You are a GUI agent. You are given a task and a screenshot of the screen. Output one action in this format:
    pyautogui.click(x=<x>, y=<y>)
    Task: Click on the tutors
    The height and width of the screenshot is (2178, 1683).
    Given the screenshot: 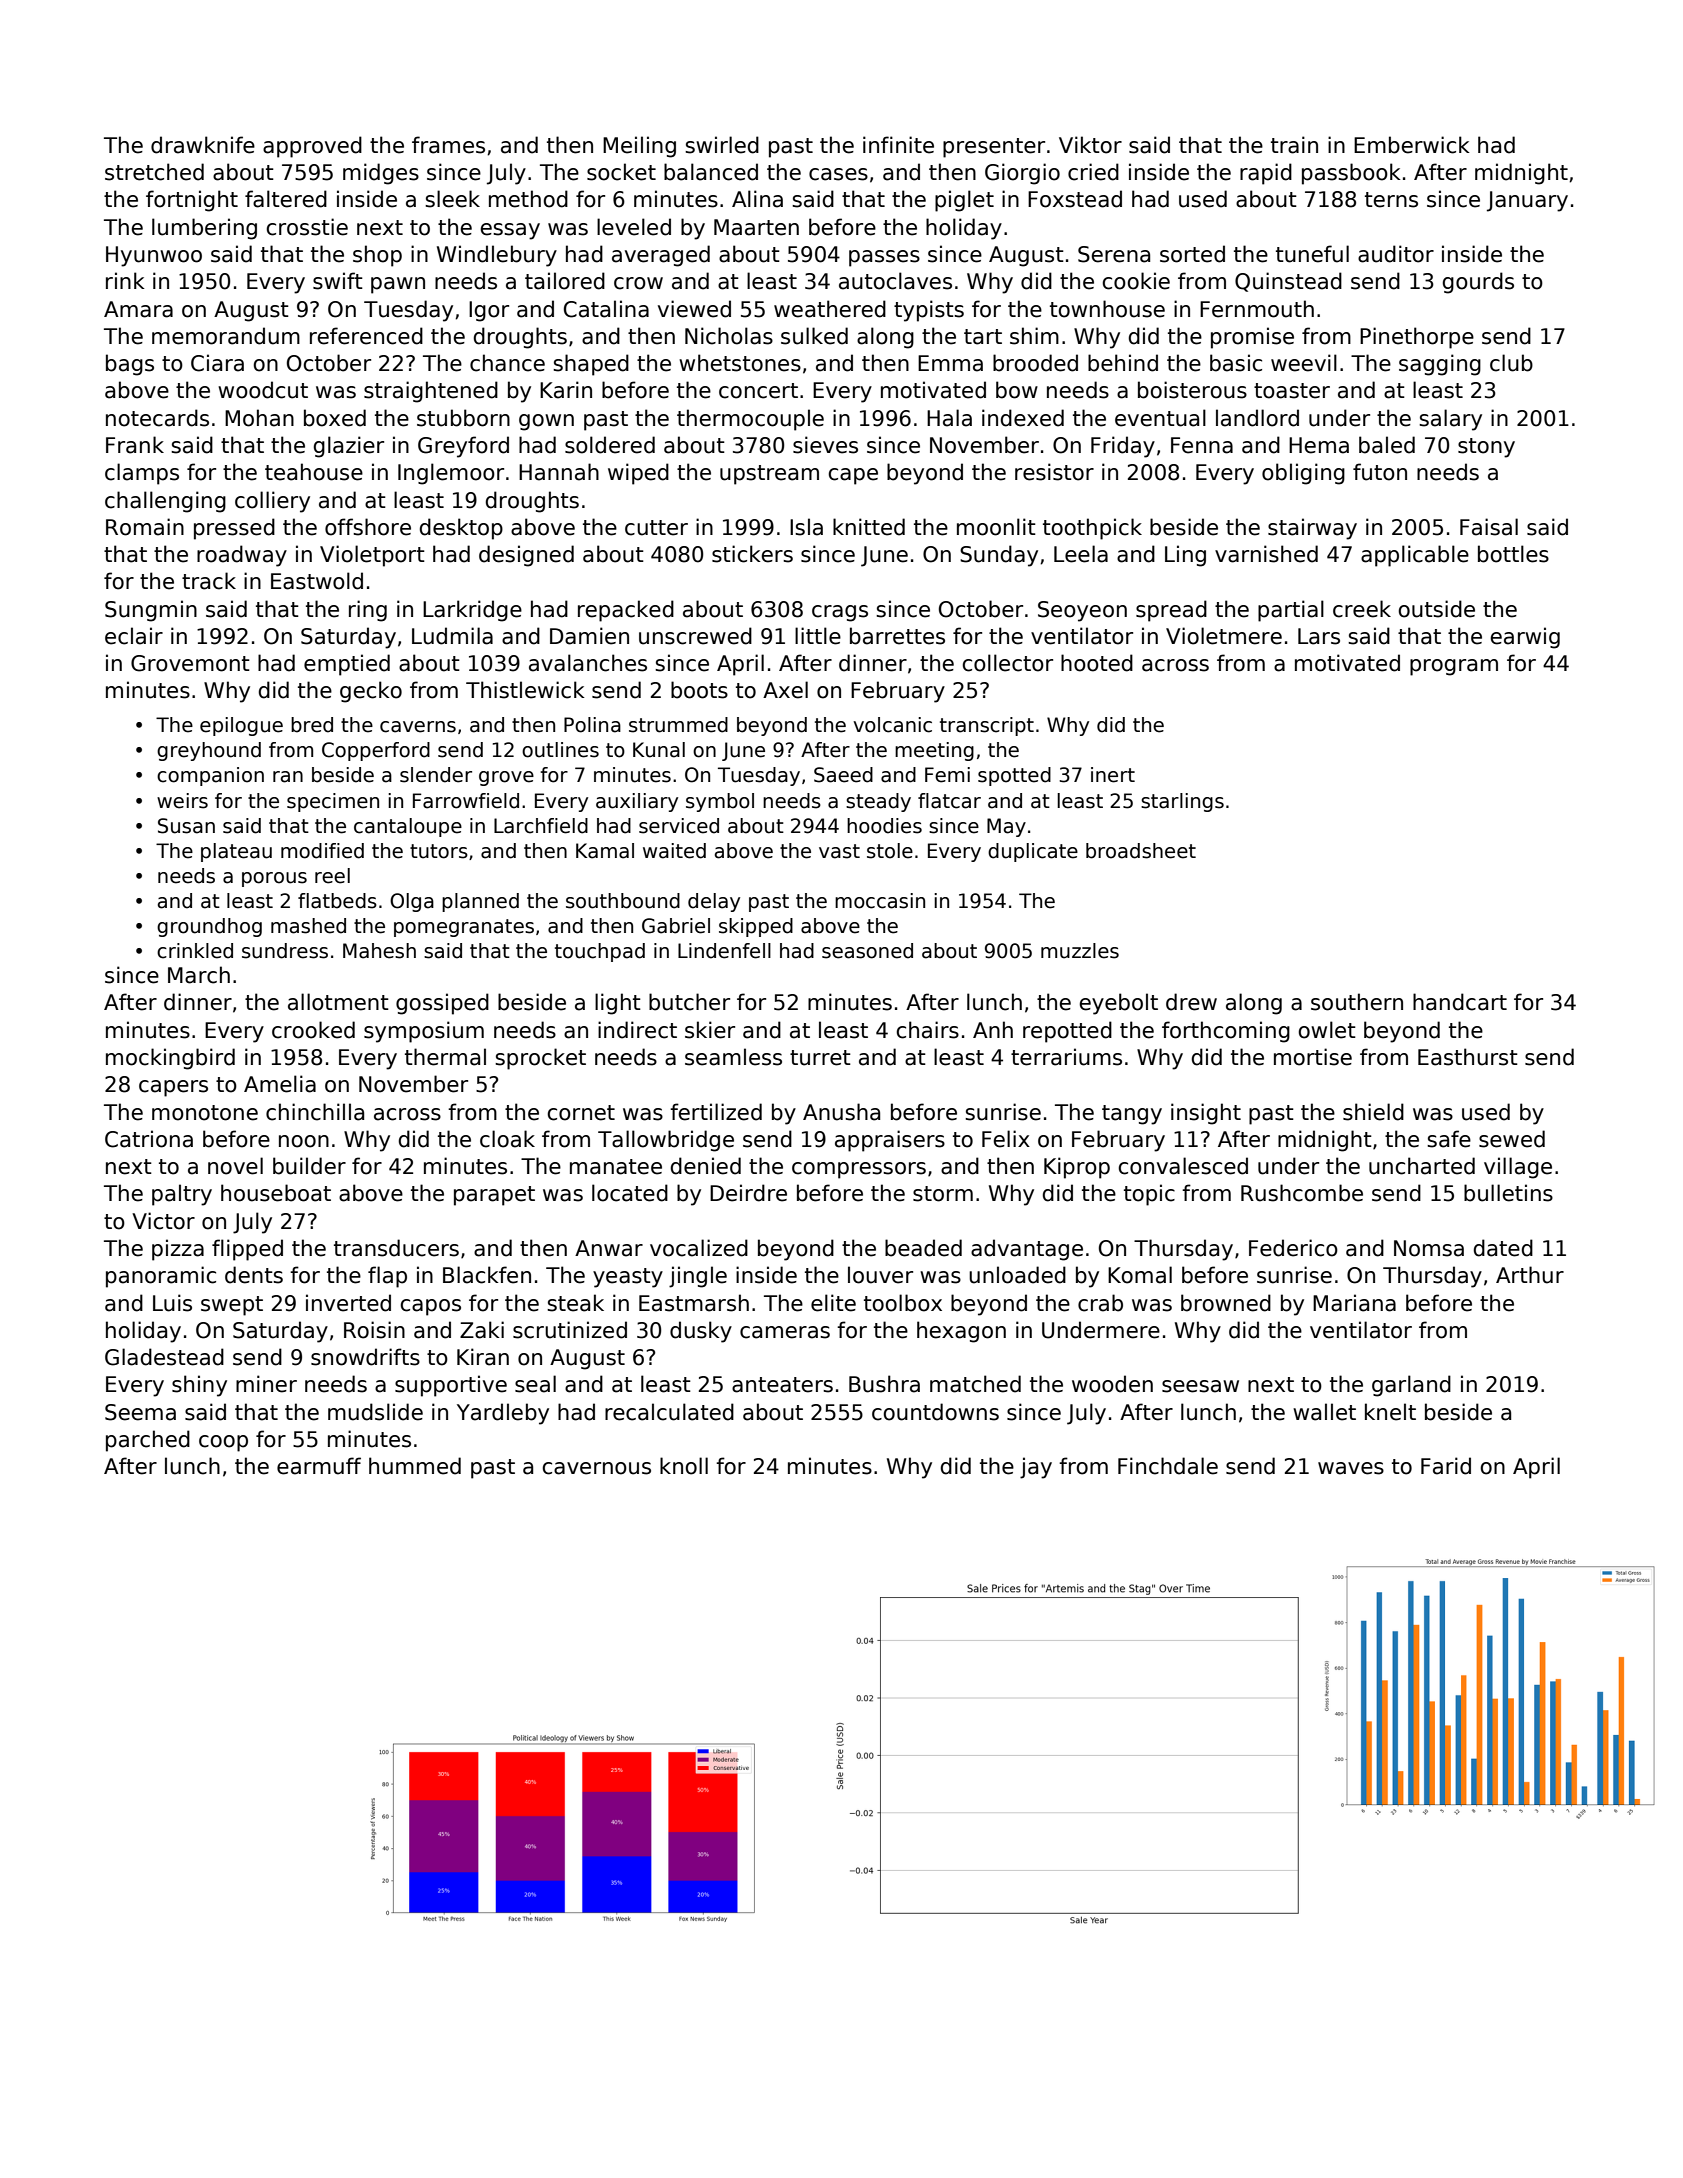 What is the action you would take?
    pyautogui.click(x=439, y=851)
